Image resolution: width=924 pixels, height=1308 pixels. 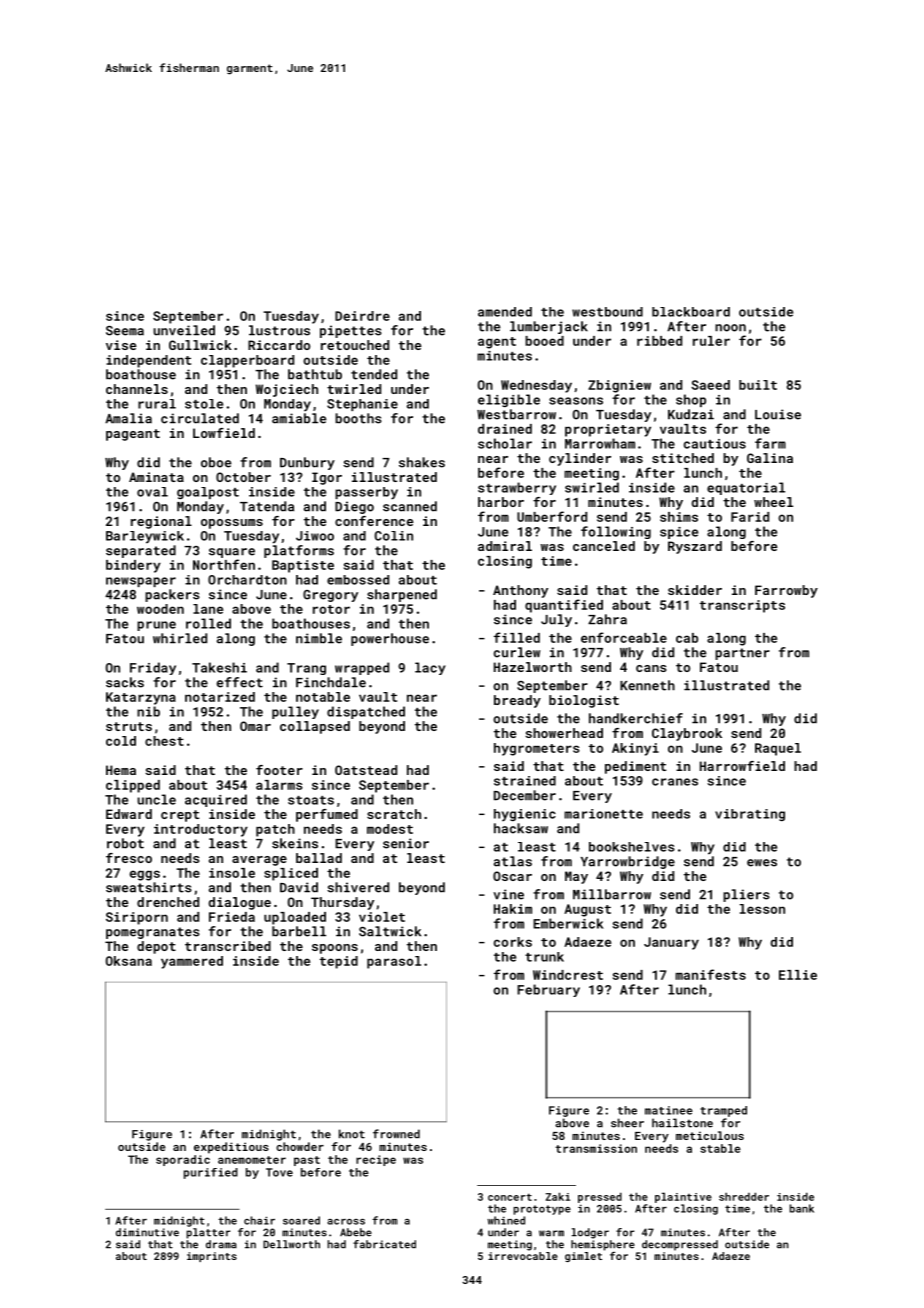 I want to click on fresco, so click(x=129, y=858).
